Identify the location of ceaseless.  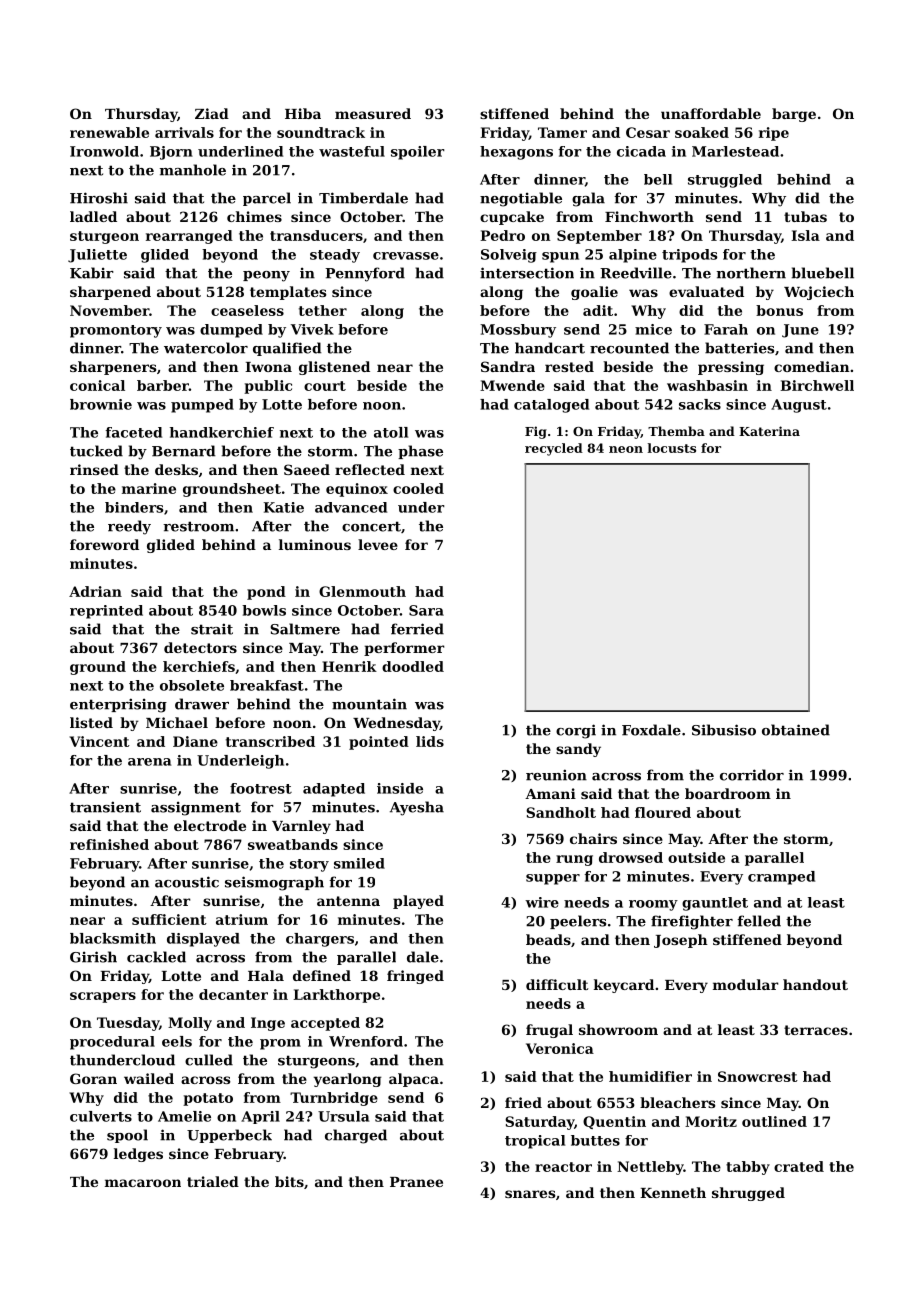
(247, 310).
